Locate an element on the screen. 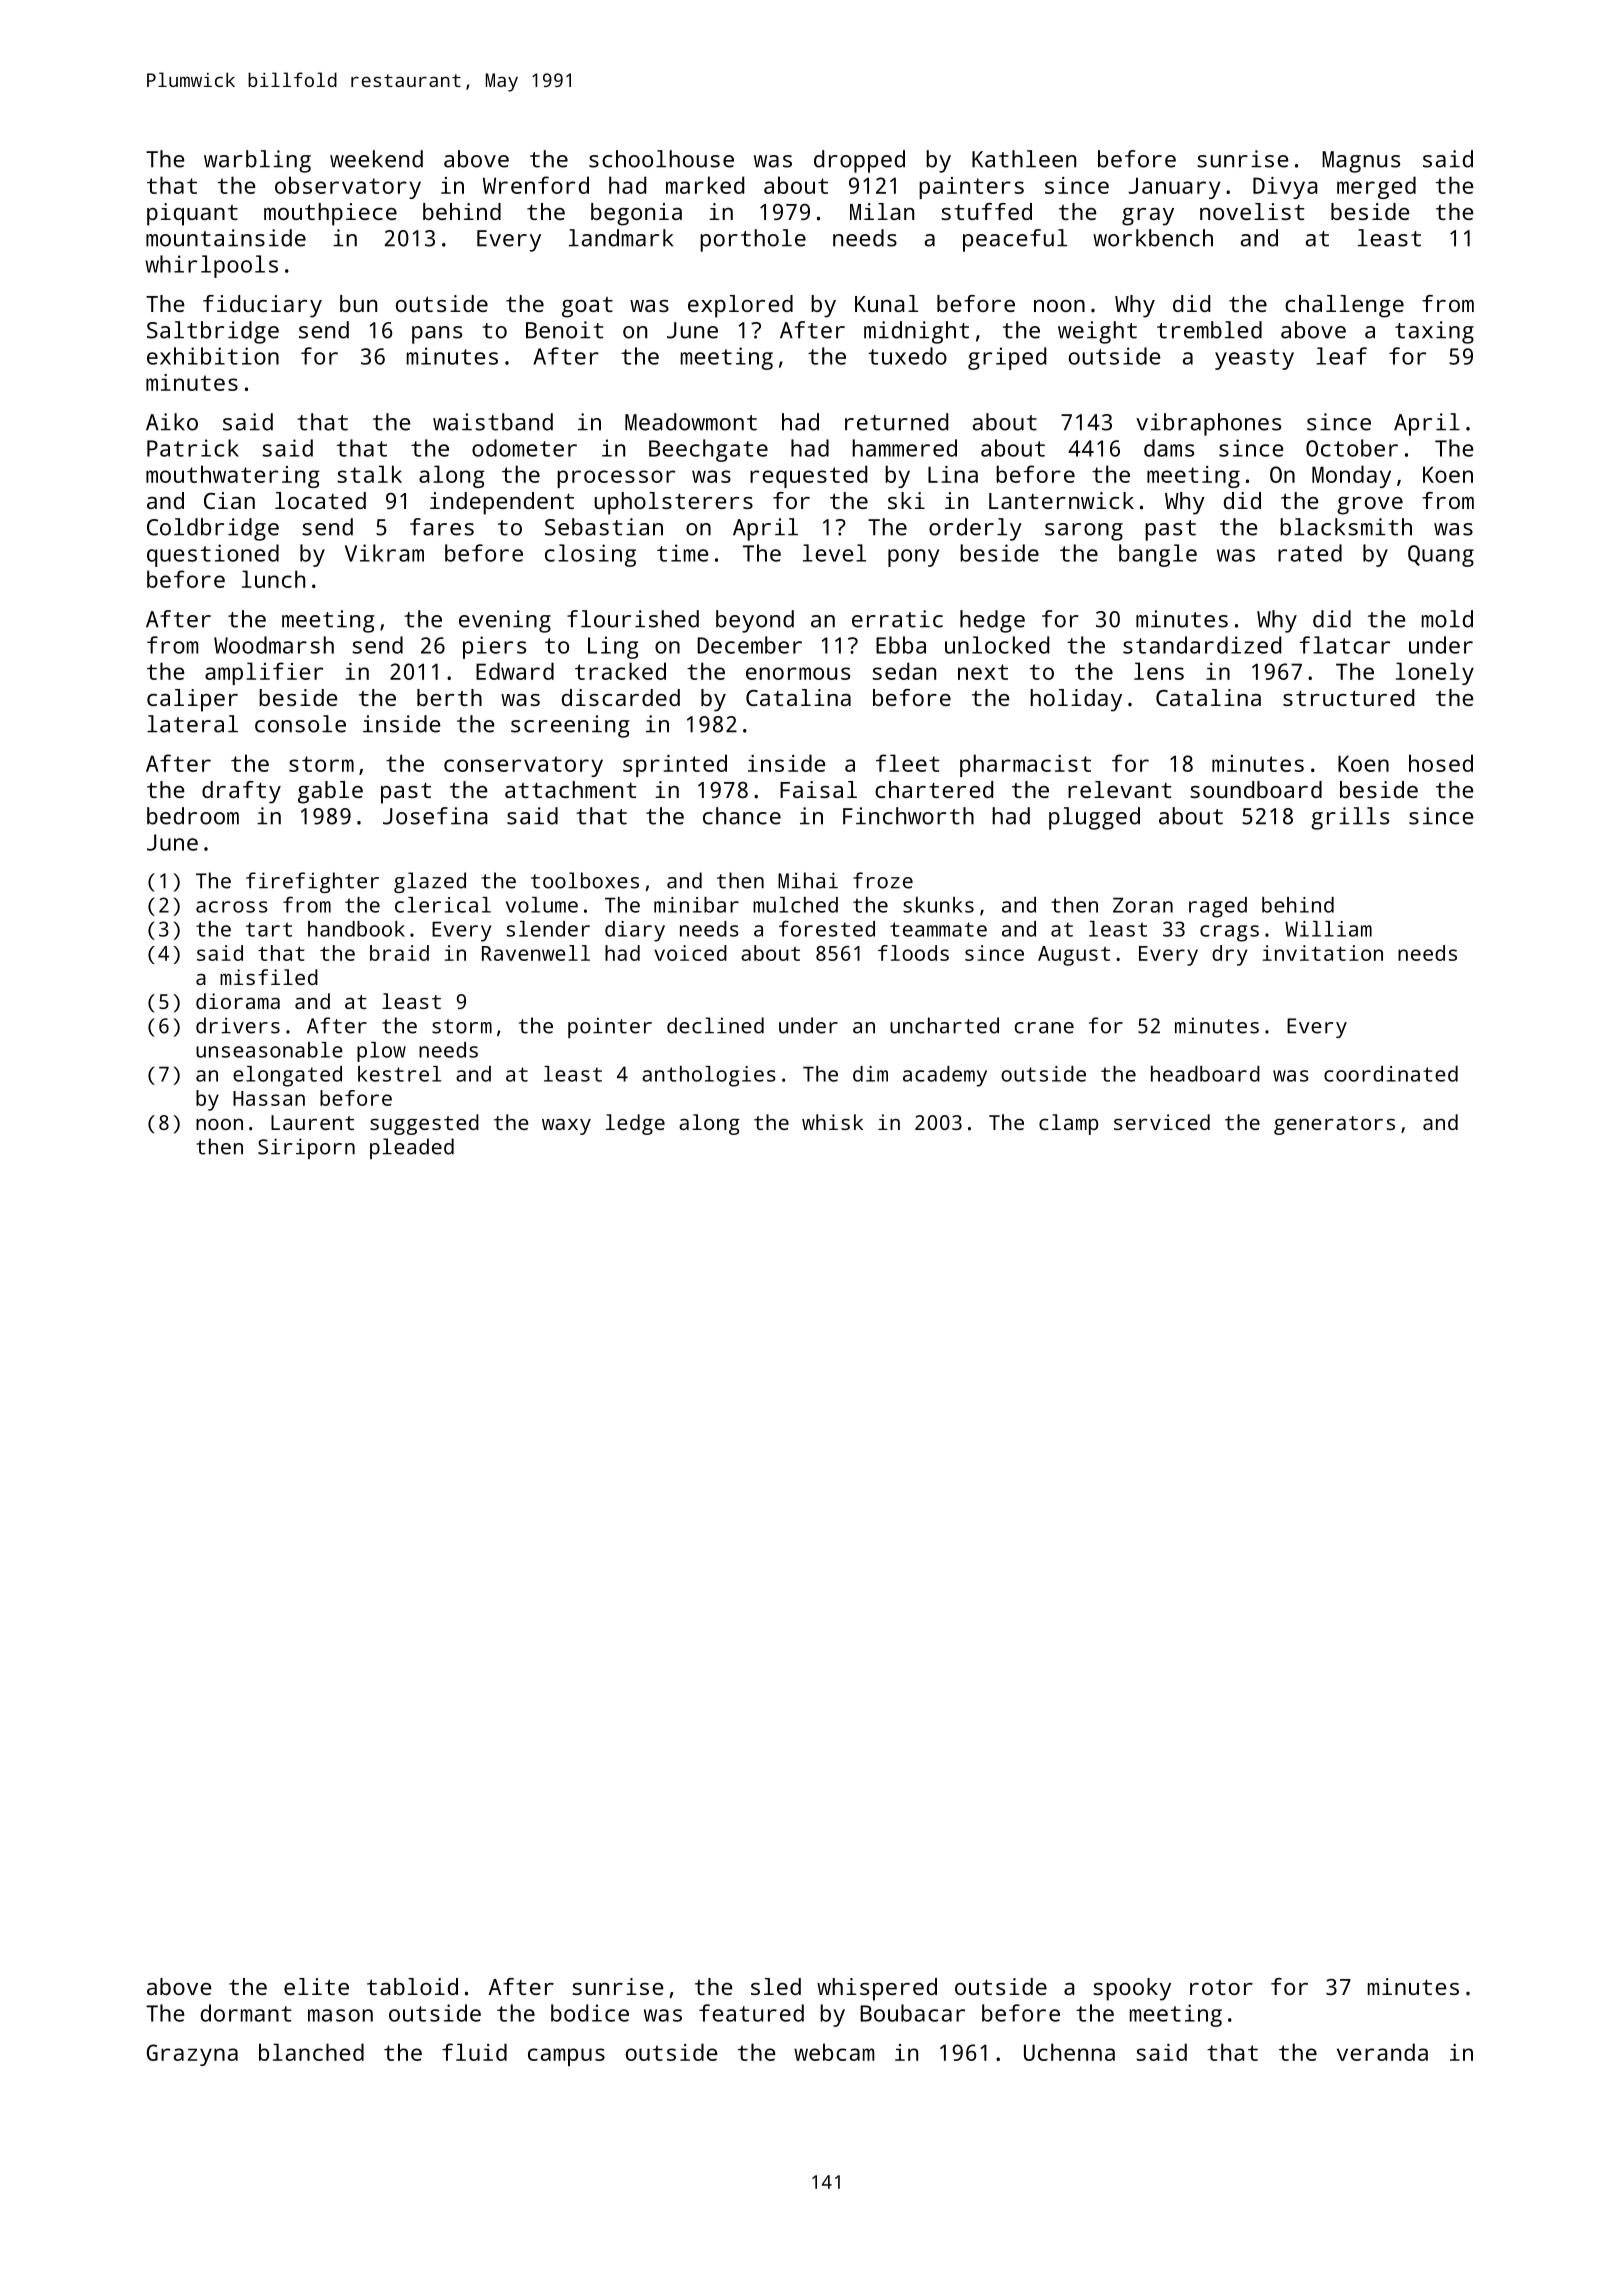  William is located at coordinates (1328, 929).
